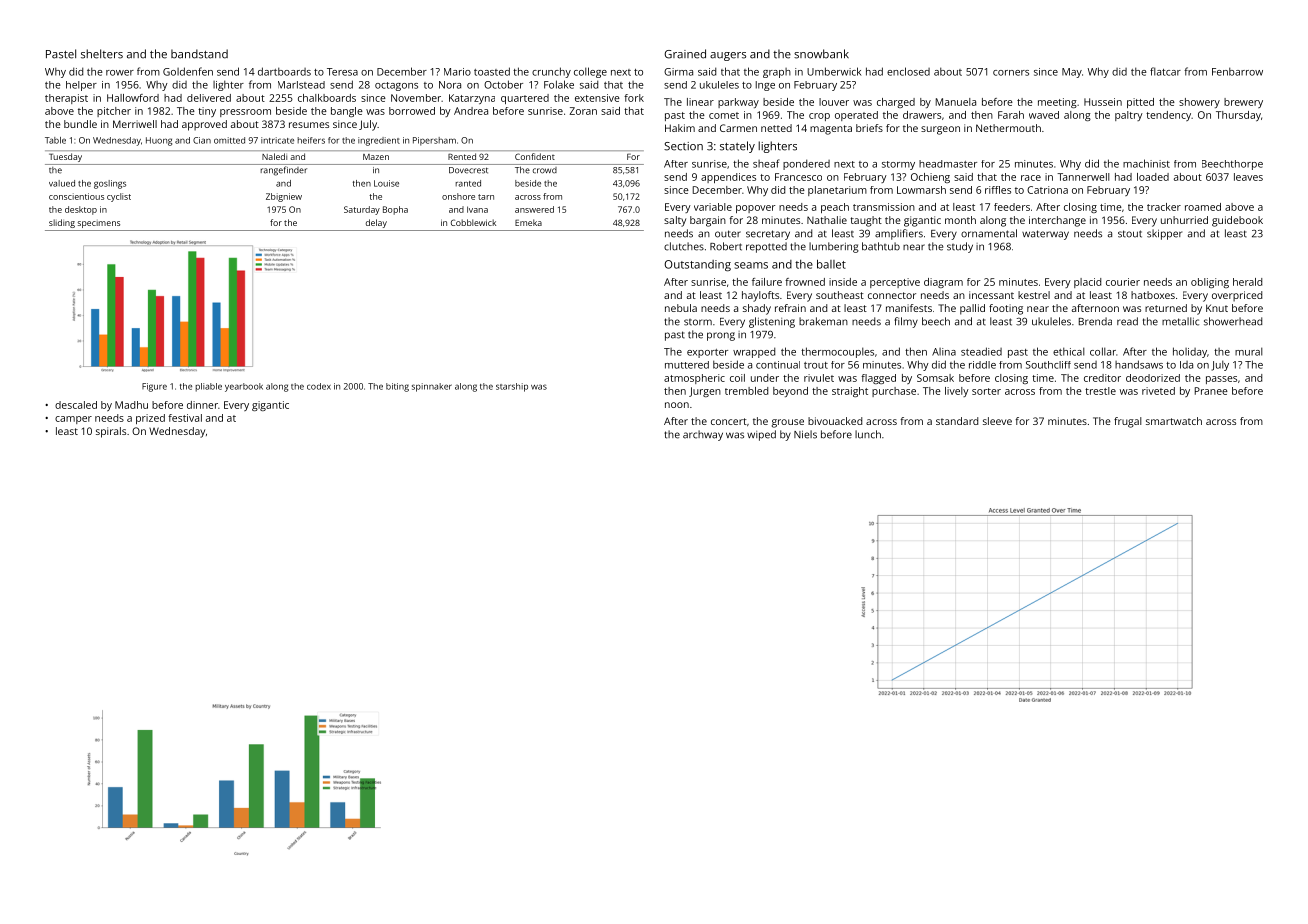 Image resolution: width=1308 pixels, height=924 pixels. What do you see at coordinates (284, 197) in the screenshot?
I see `Zbigniew` at bounding box center [284, 197].
